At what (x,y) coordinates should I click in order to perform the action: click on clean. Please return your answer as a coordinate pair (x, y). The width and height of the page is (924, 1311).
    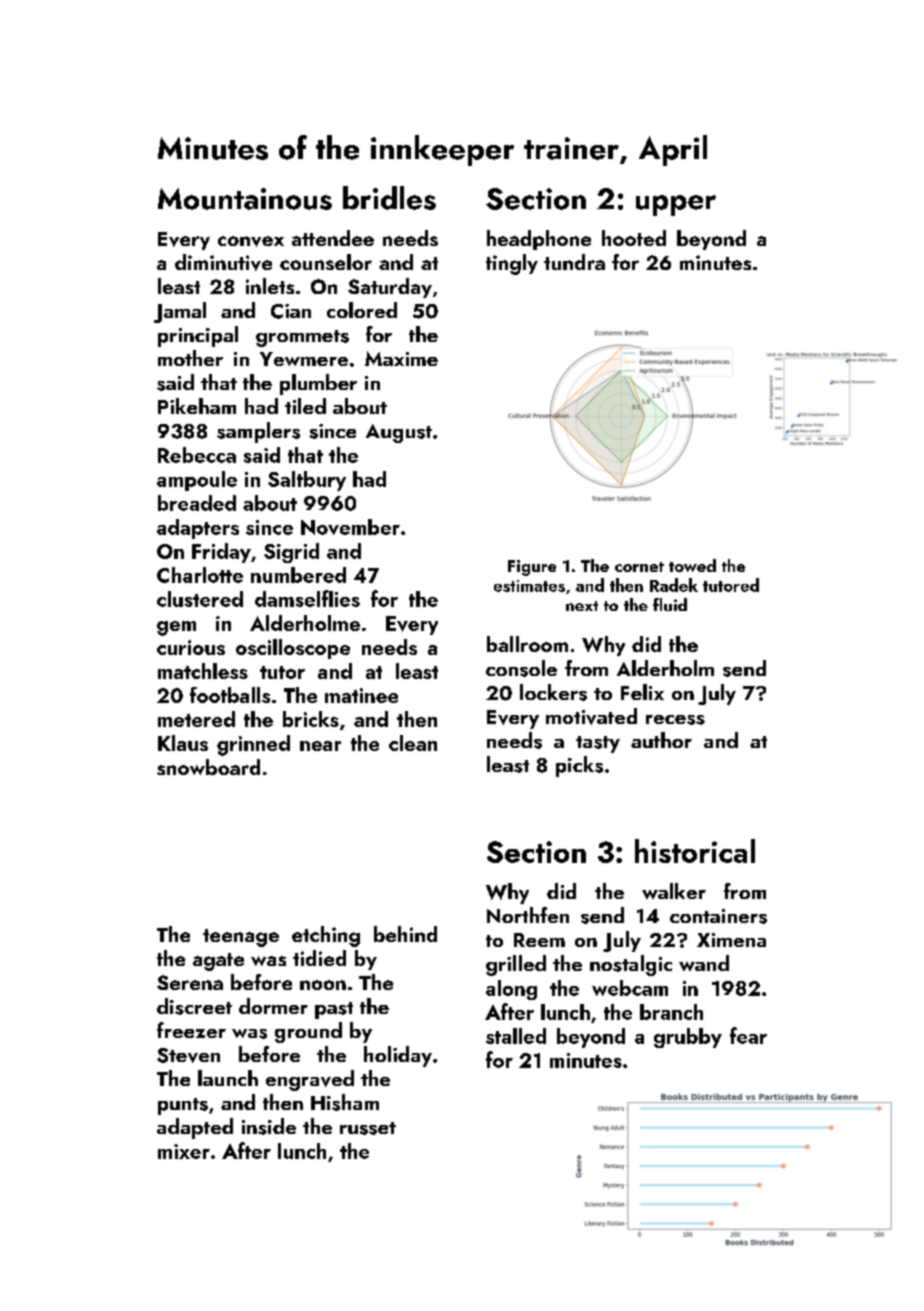
    Looking at the image, I should click on (413, 743).
